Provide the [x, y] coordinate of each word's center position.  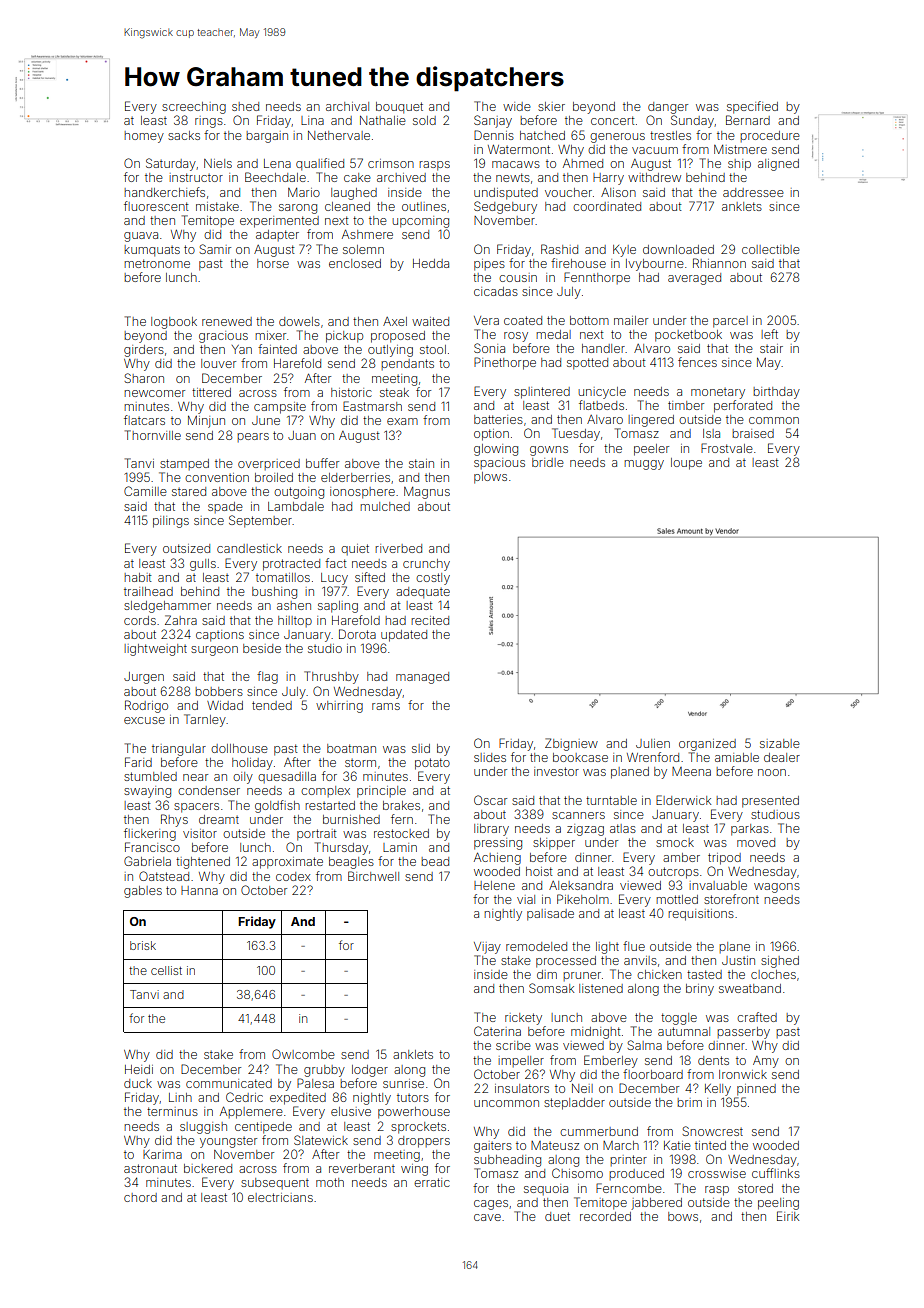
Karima [162, 1154]
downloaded [678, 249]
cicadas [496, 291]
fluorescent [156, 206]
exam [402, 421]
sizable [780, 743]
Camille [145, 491]
